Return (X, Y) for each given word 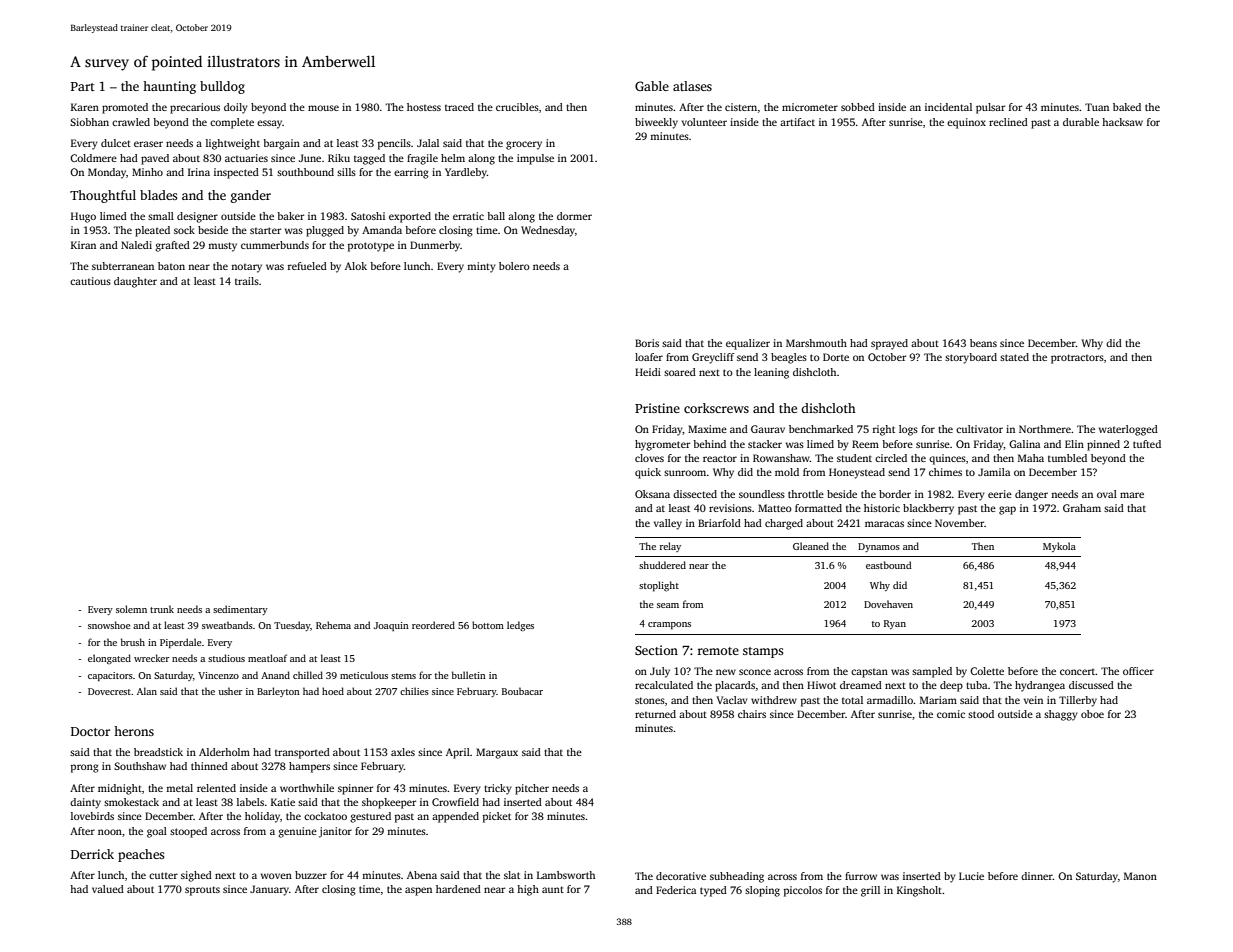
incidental (948, 107)
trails (247, 281)
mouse (323, 108)
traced (459, 107)
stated (1014, 357)
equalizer (748, 344)
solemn (131, 609)
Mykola (1059, 547)
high (528, 890)
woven (276, 876)
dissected (695, 494)
